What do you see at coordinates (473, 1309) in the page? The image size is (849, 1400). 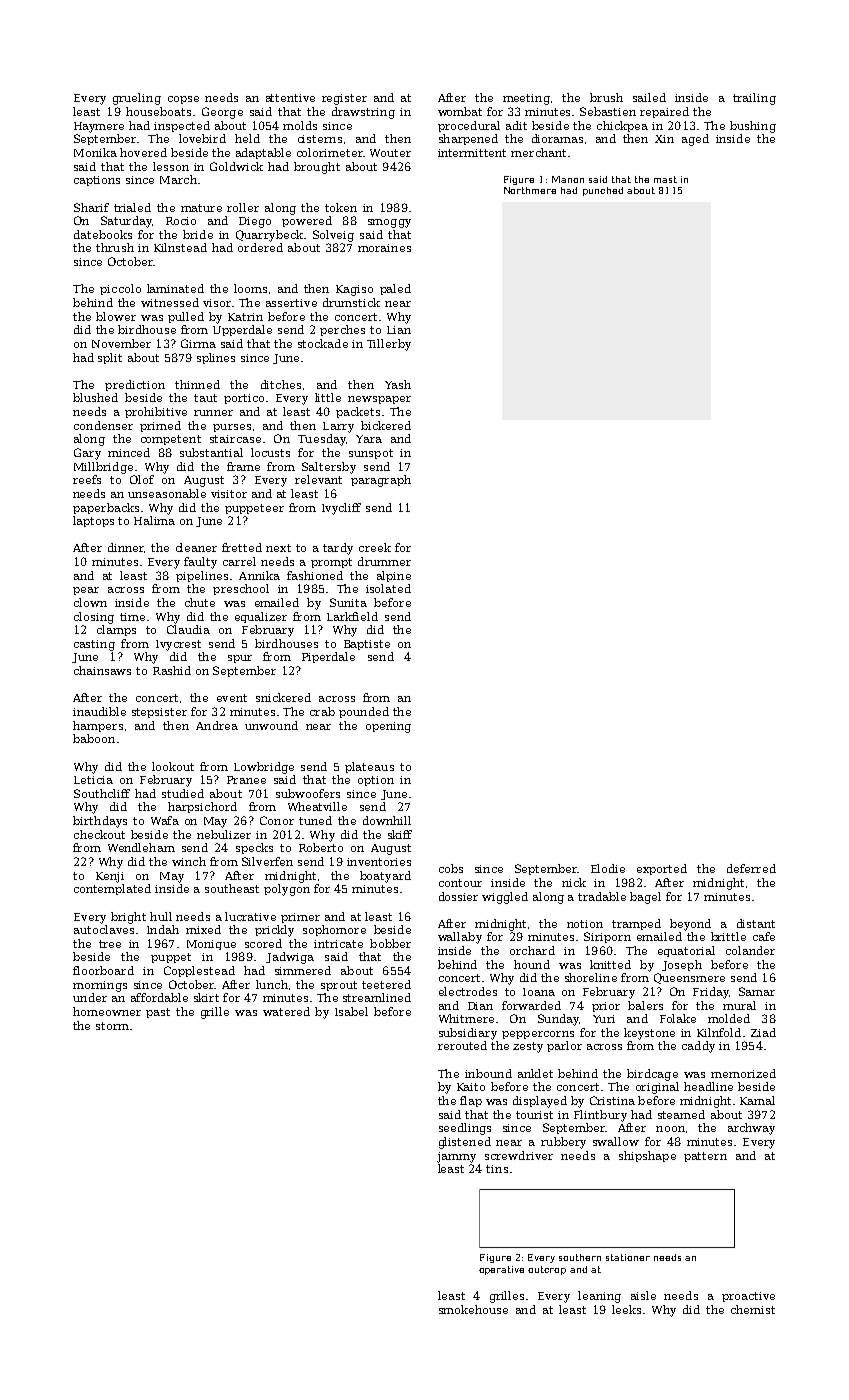 I see `smokehouse` at bounding box center [473, 1309].
